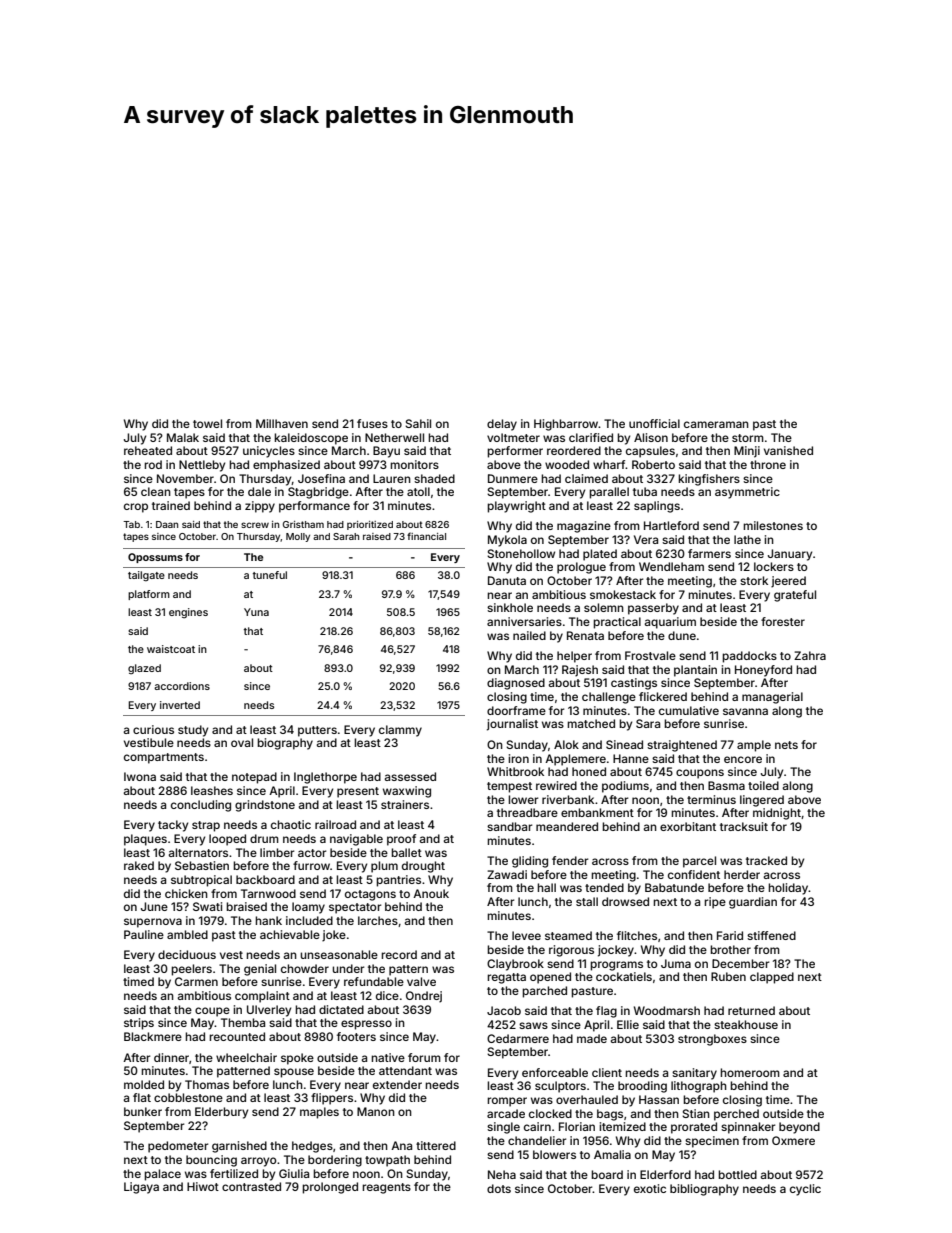 The height and width of the page is (1233, 952). What do you see at coordinates (503, 1128) in the page?
I see `single` at bounding box center [503, 1128].
